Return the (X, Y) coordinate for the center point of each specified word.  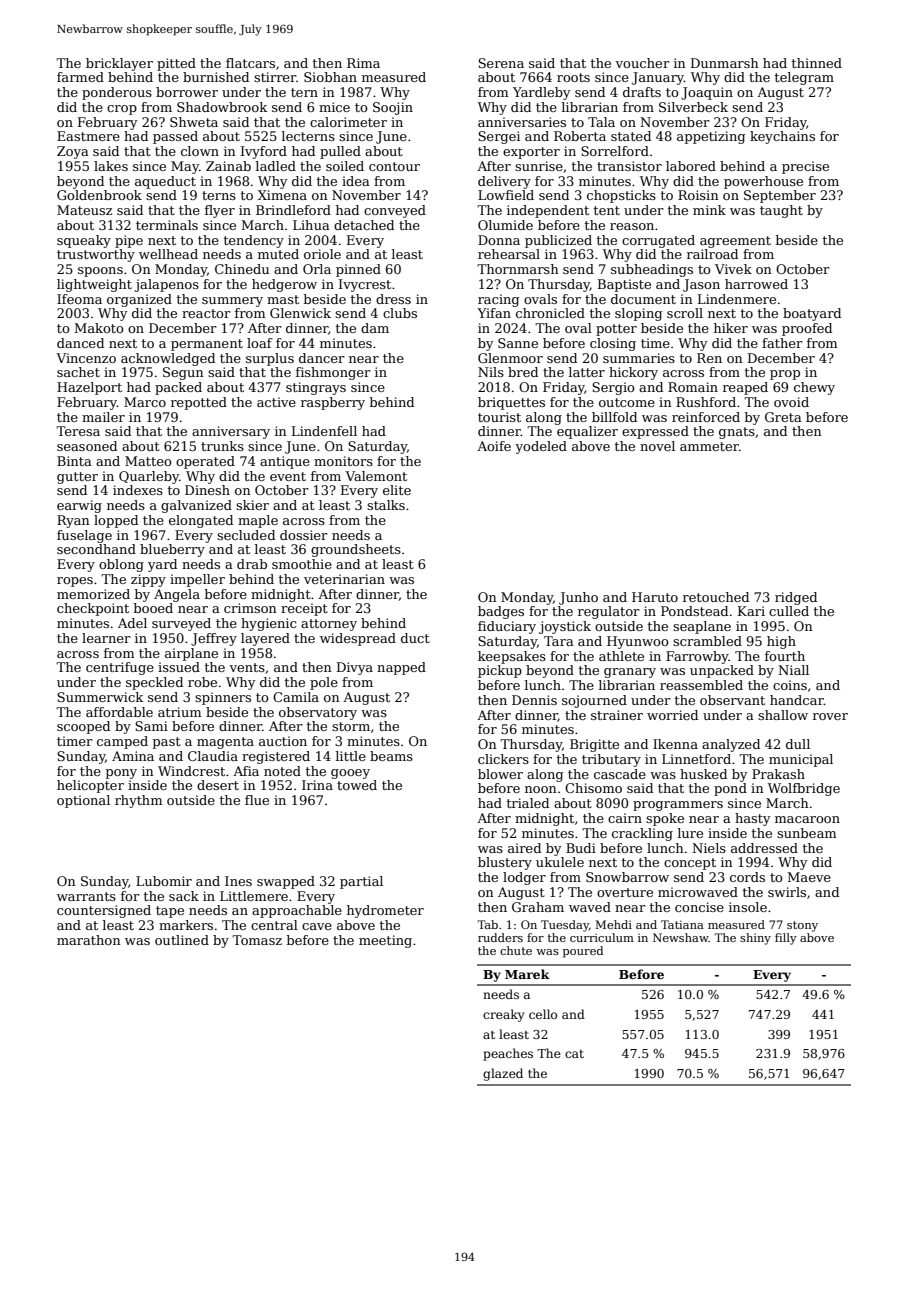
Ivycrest (365, 285)
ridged (796, 598)
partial (361, 882)
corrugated (658, 241)
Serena (501, 63)
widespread (358, 639)
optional (83, 801)
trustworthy (96, 255)
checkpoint (93, 609)
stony (802, 926)
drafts (642, 92)
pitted (176, 64)
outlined (182, 940)
